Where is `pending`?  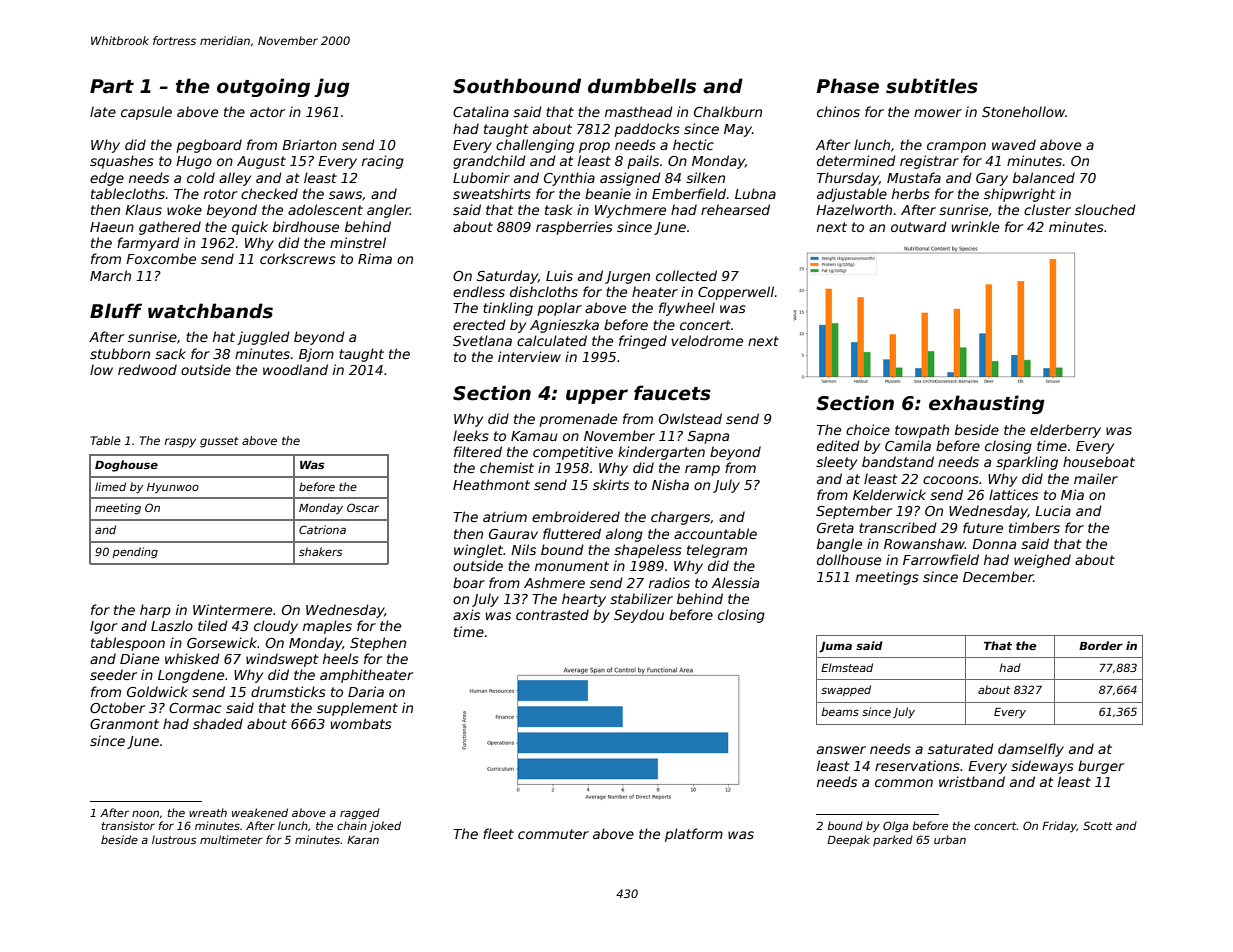
pending is located at coordinates (135, 553).
